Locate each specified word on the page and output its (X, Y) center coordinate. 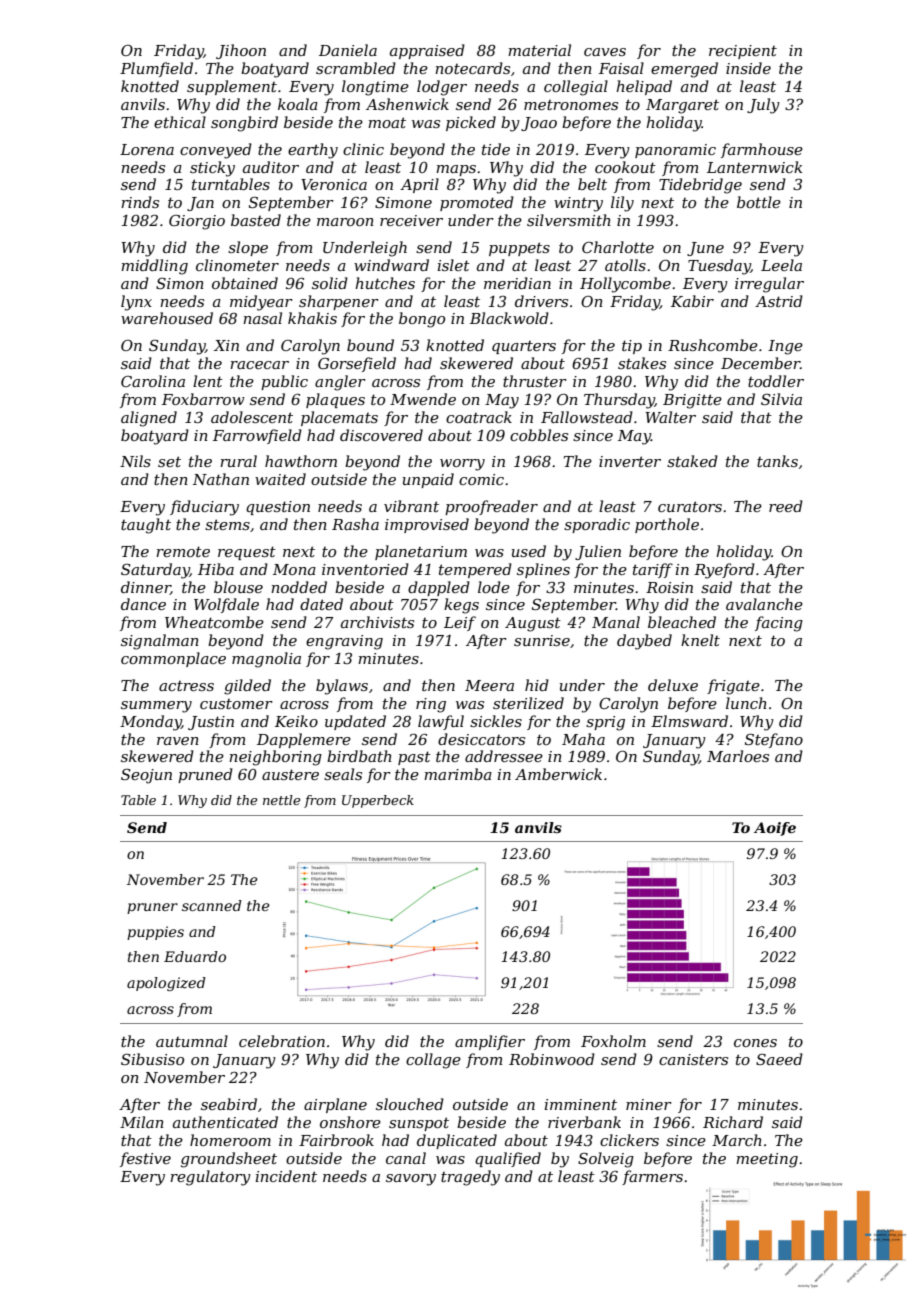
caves (605, 52)
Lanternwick (754, 167)
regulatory (210, 1178)
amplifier (490, 1042)
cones (755, 1043)
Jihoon (241, 51)
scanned (212, 905)
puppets (519, 249)
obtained (245, 283)
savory (411, 1180)
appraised (427, 51)
